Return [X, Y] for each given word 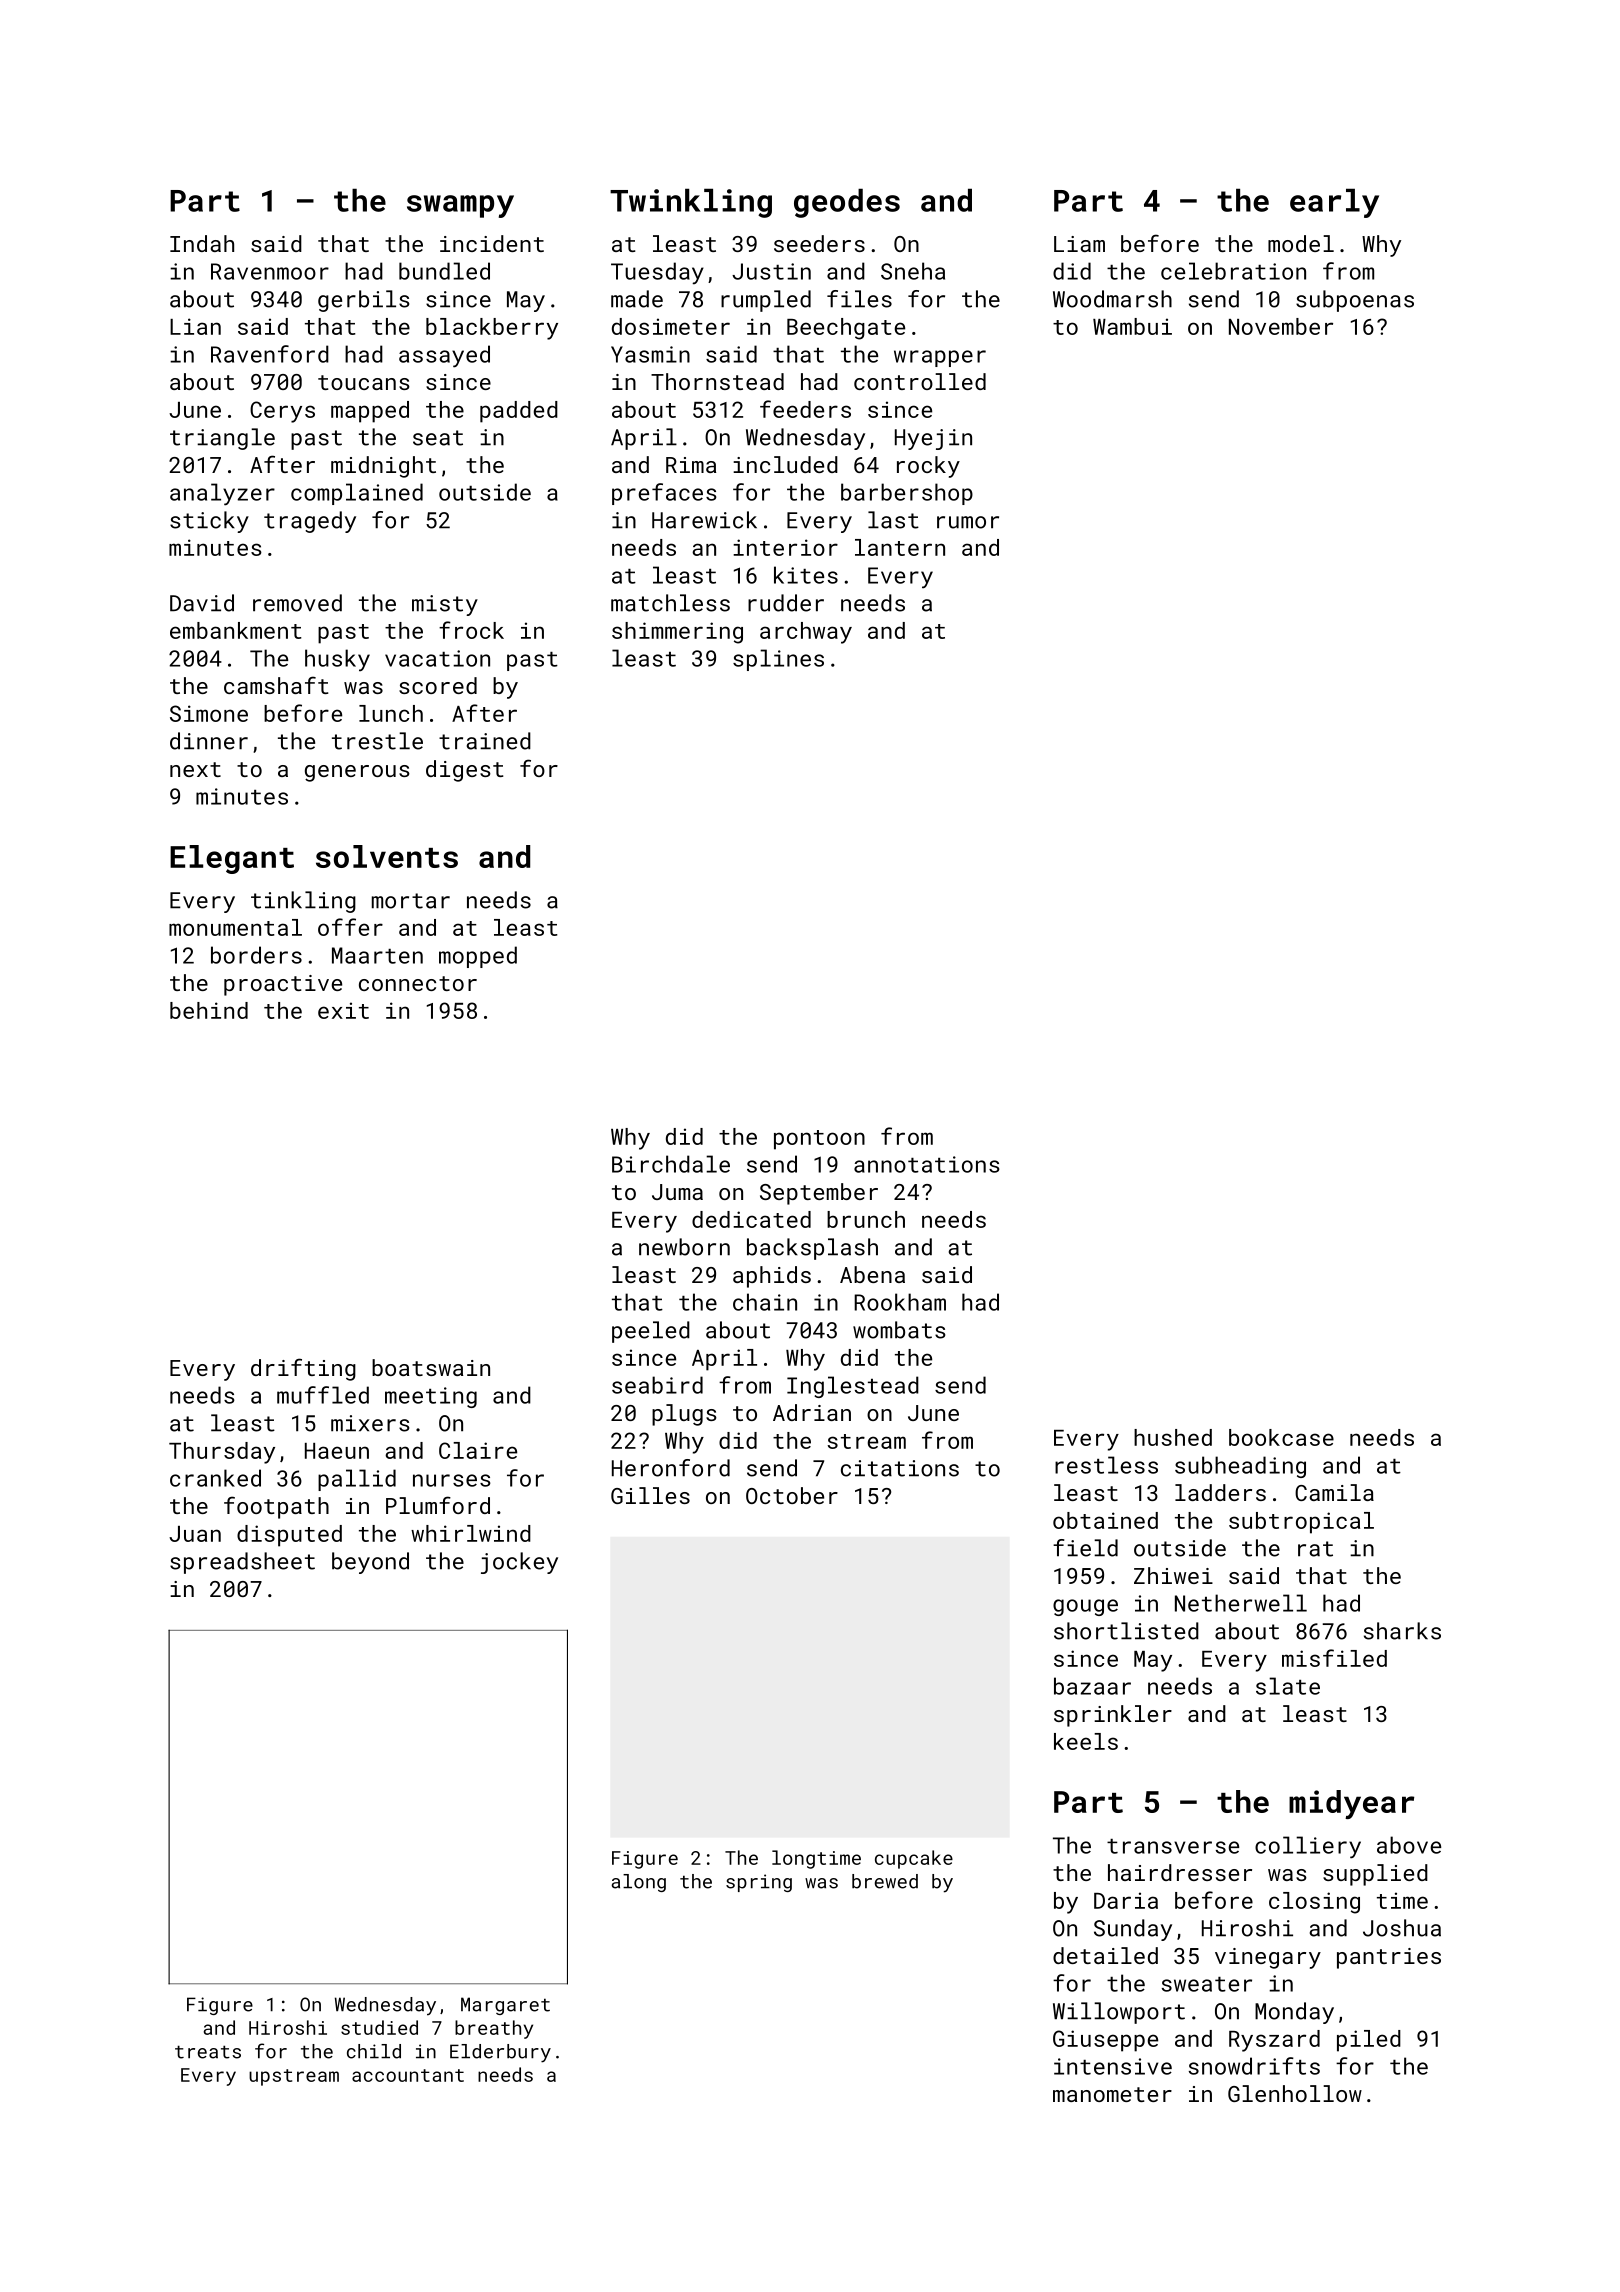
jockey [519, 1563]
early [1334, 203]
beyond [370, 1563]
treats [208, 2052]
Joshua [1402, 1928]
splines [778, 660]
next [195, 769]
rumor [968, 522]
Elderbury [500, 2053]
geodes [847, 203]
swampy [460, 206]
